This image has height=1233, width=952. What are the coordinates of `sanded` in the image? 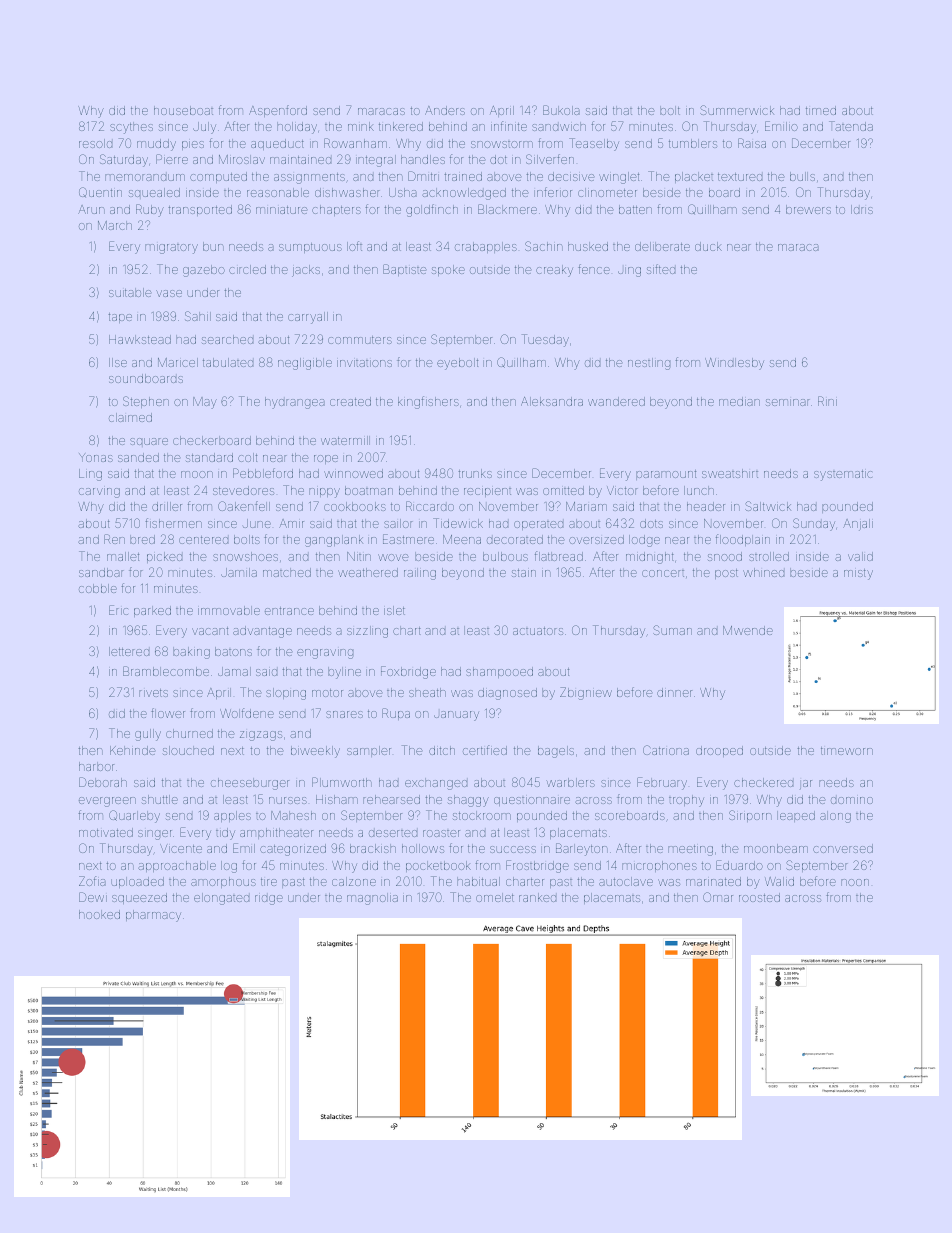 It's located at (138, 457).
